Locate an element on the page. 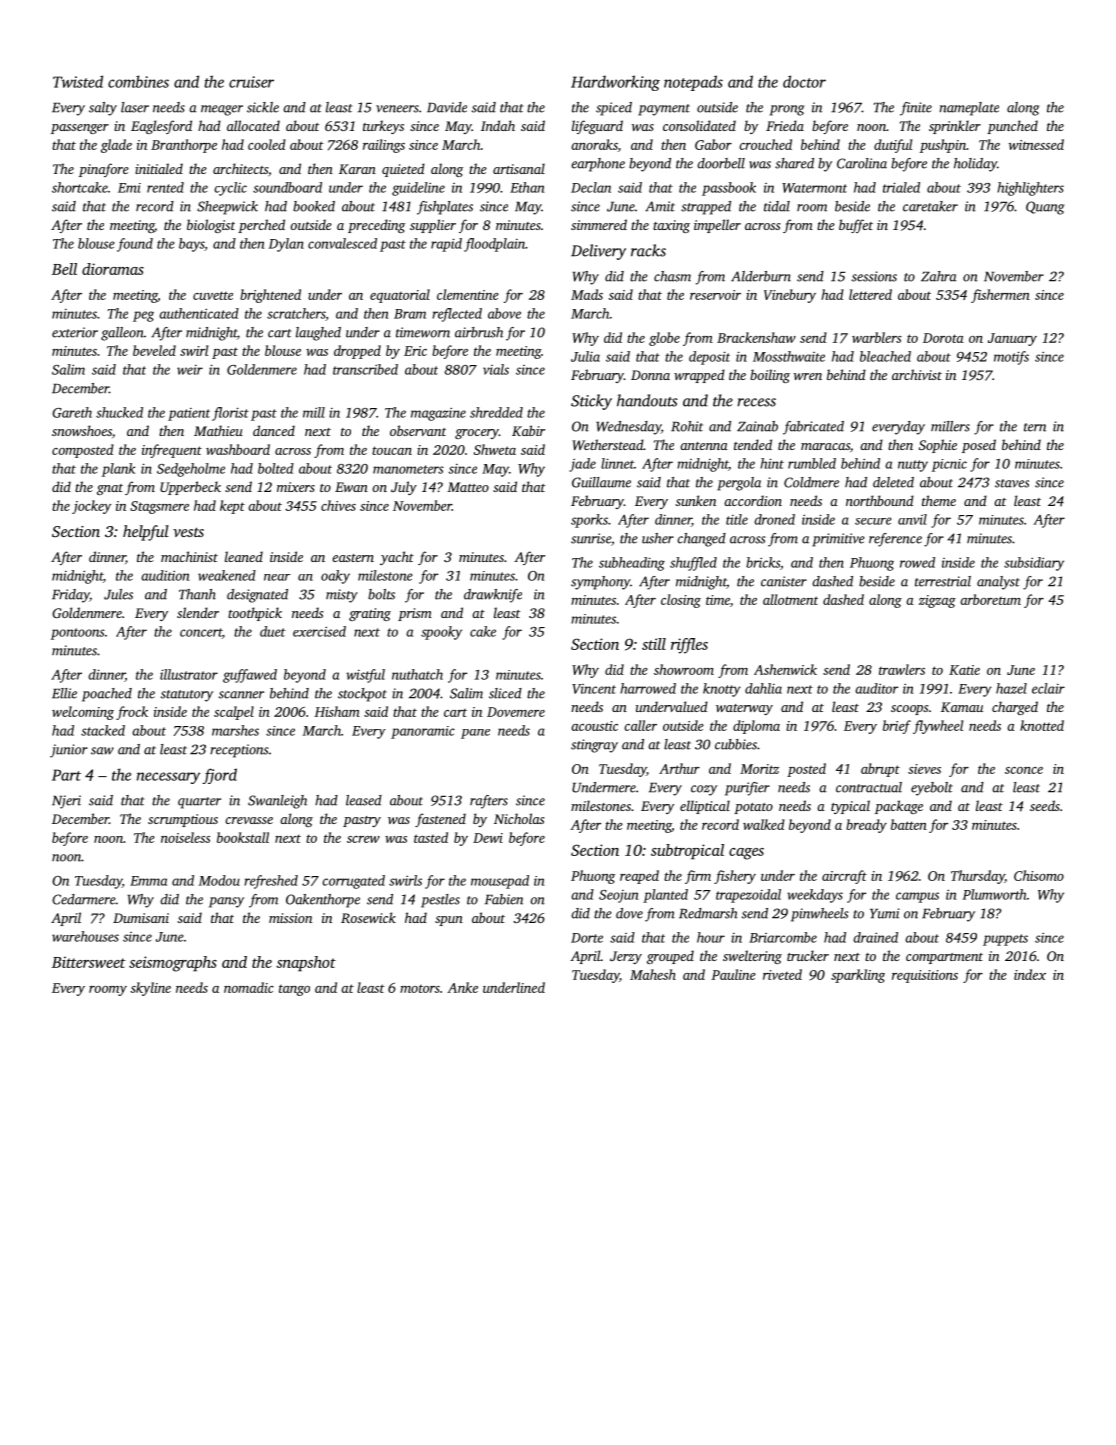 The height and width of the image is (1445, 1116). Eaglesford is located at coordinates (161, 127).
